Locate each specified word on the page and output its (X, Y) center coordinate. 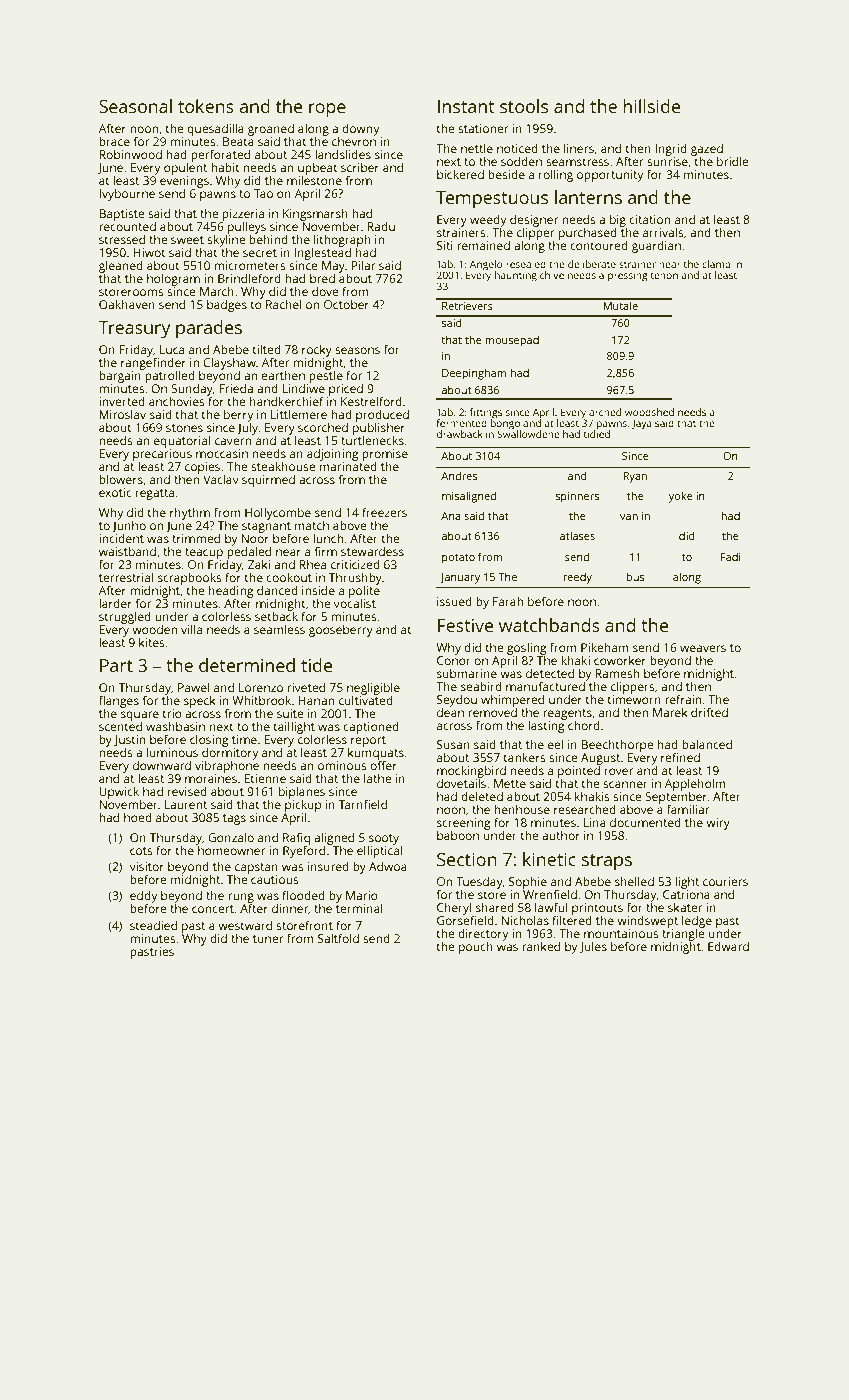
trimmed (196, 538)
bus (635, 576)
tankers (525, 757)
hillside (652, 106)
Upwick (119, 793)
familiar (688, 809)
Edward (728, 946)
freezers (384, 512)
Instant (466, 106)
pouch (476, 948)
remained (483, 245)
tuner (268, 939)
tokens (206, 106)
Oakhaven (127, 304)
